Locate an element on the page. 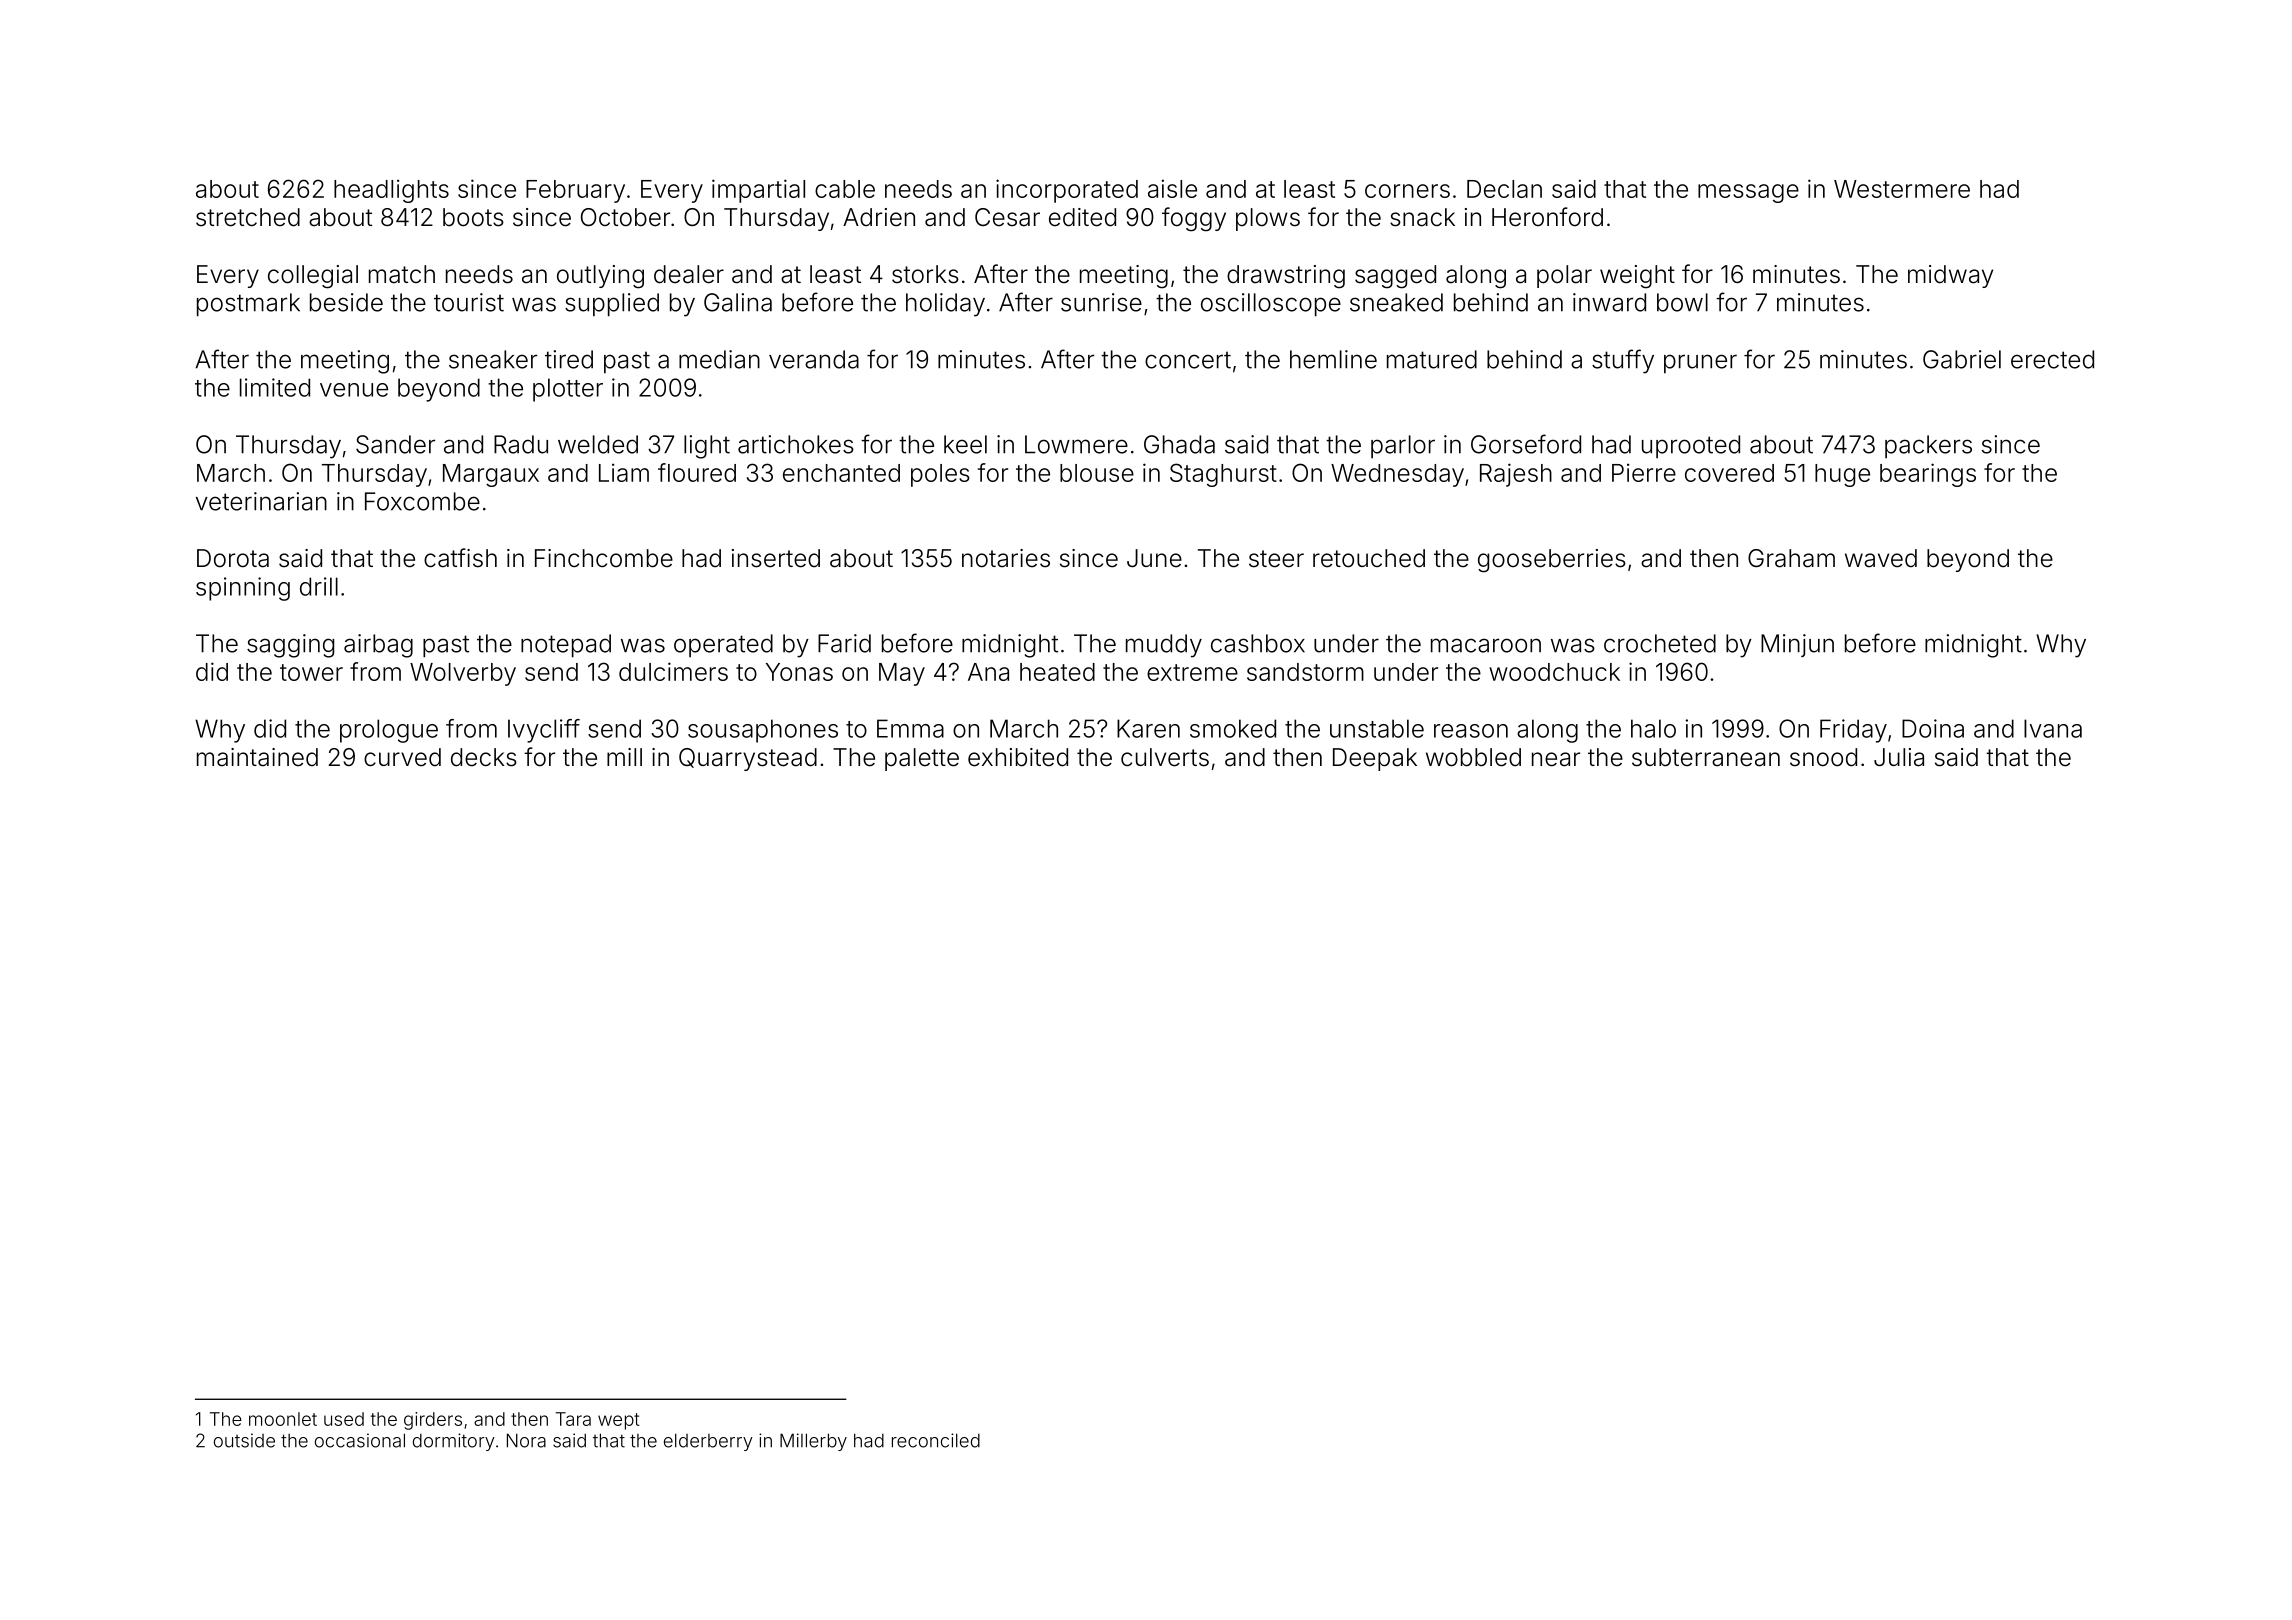 The image size is (2292, 1620). reconciled is located at coordinates (936, 1440).
